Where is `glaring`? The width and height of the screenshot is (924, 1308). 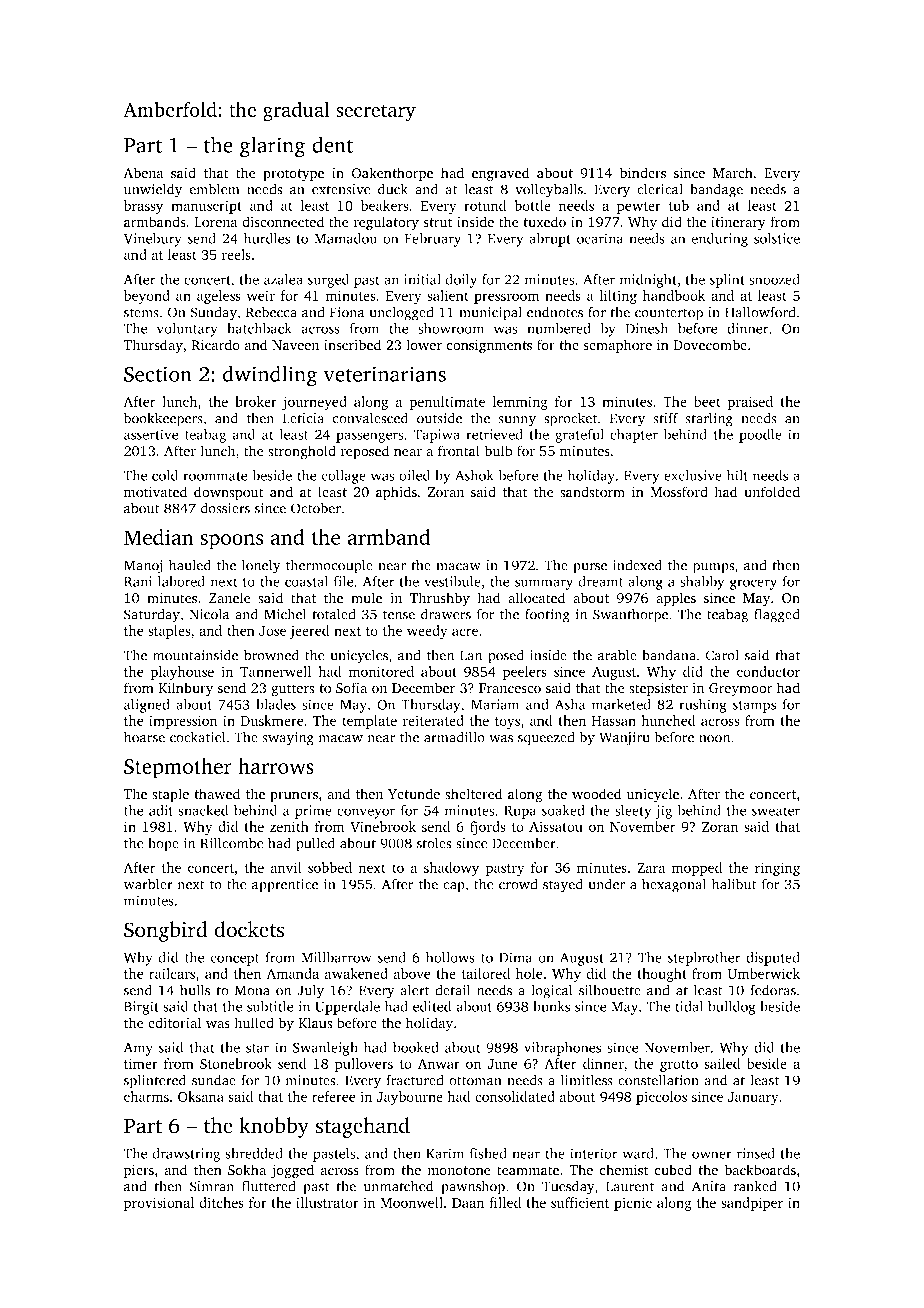 glaring is located at coordinates (272, 147).
